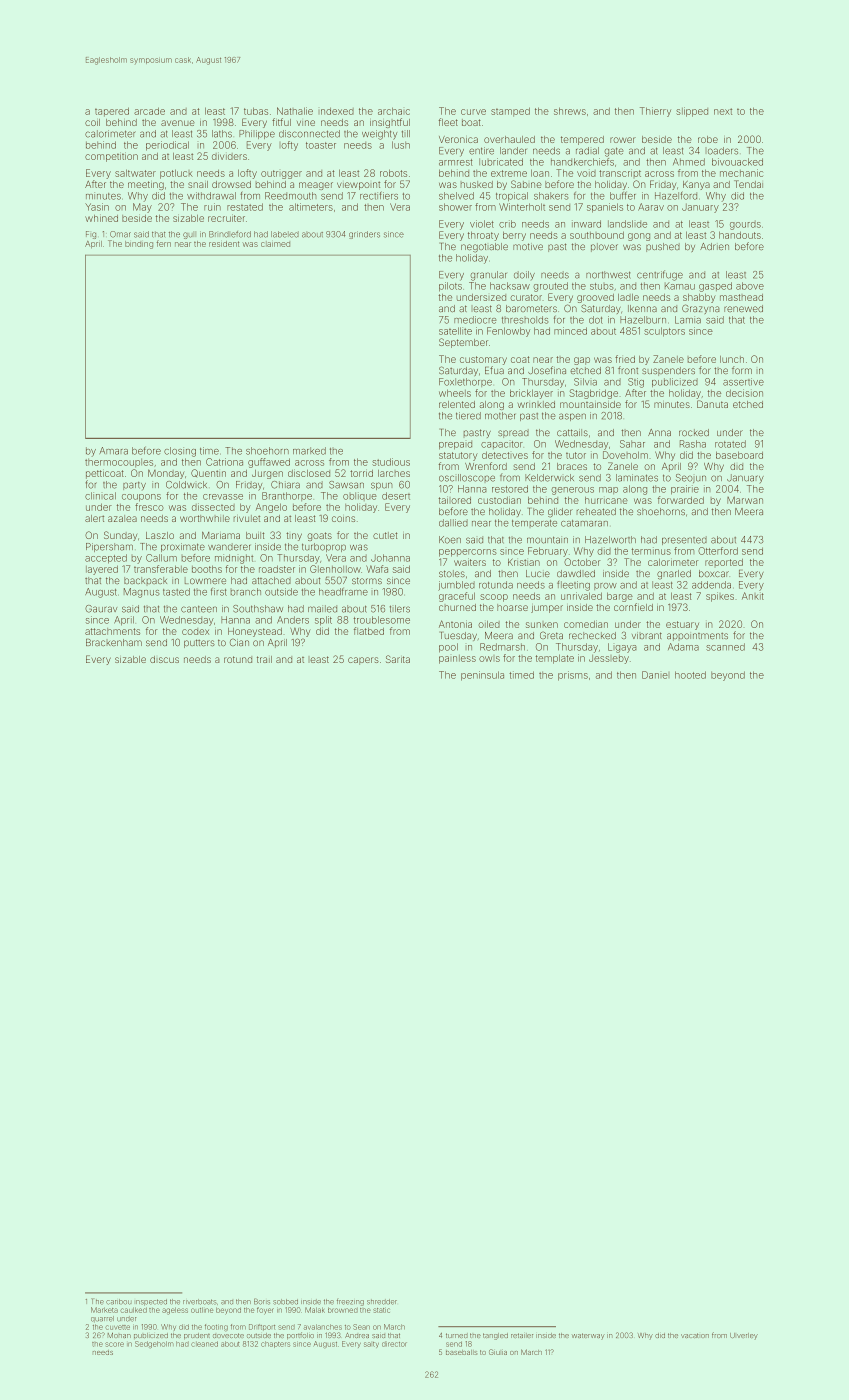  Describe the element at coordinates (509, 139) in the image. I see `overhauled` at that location.
